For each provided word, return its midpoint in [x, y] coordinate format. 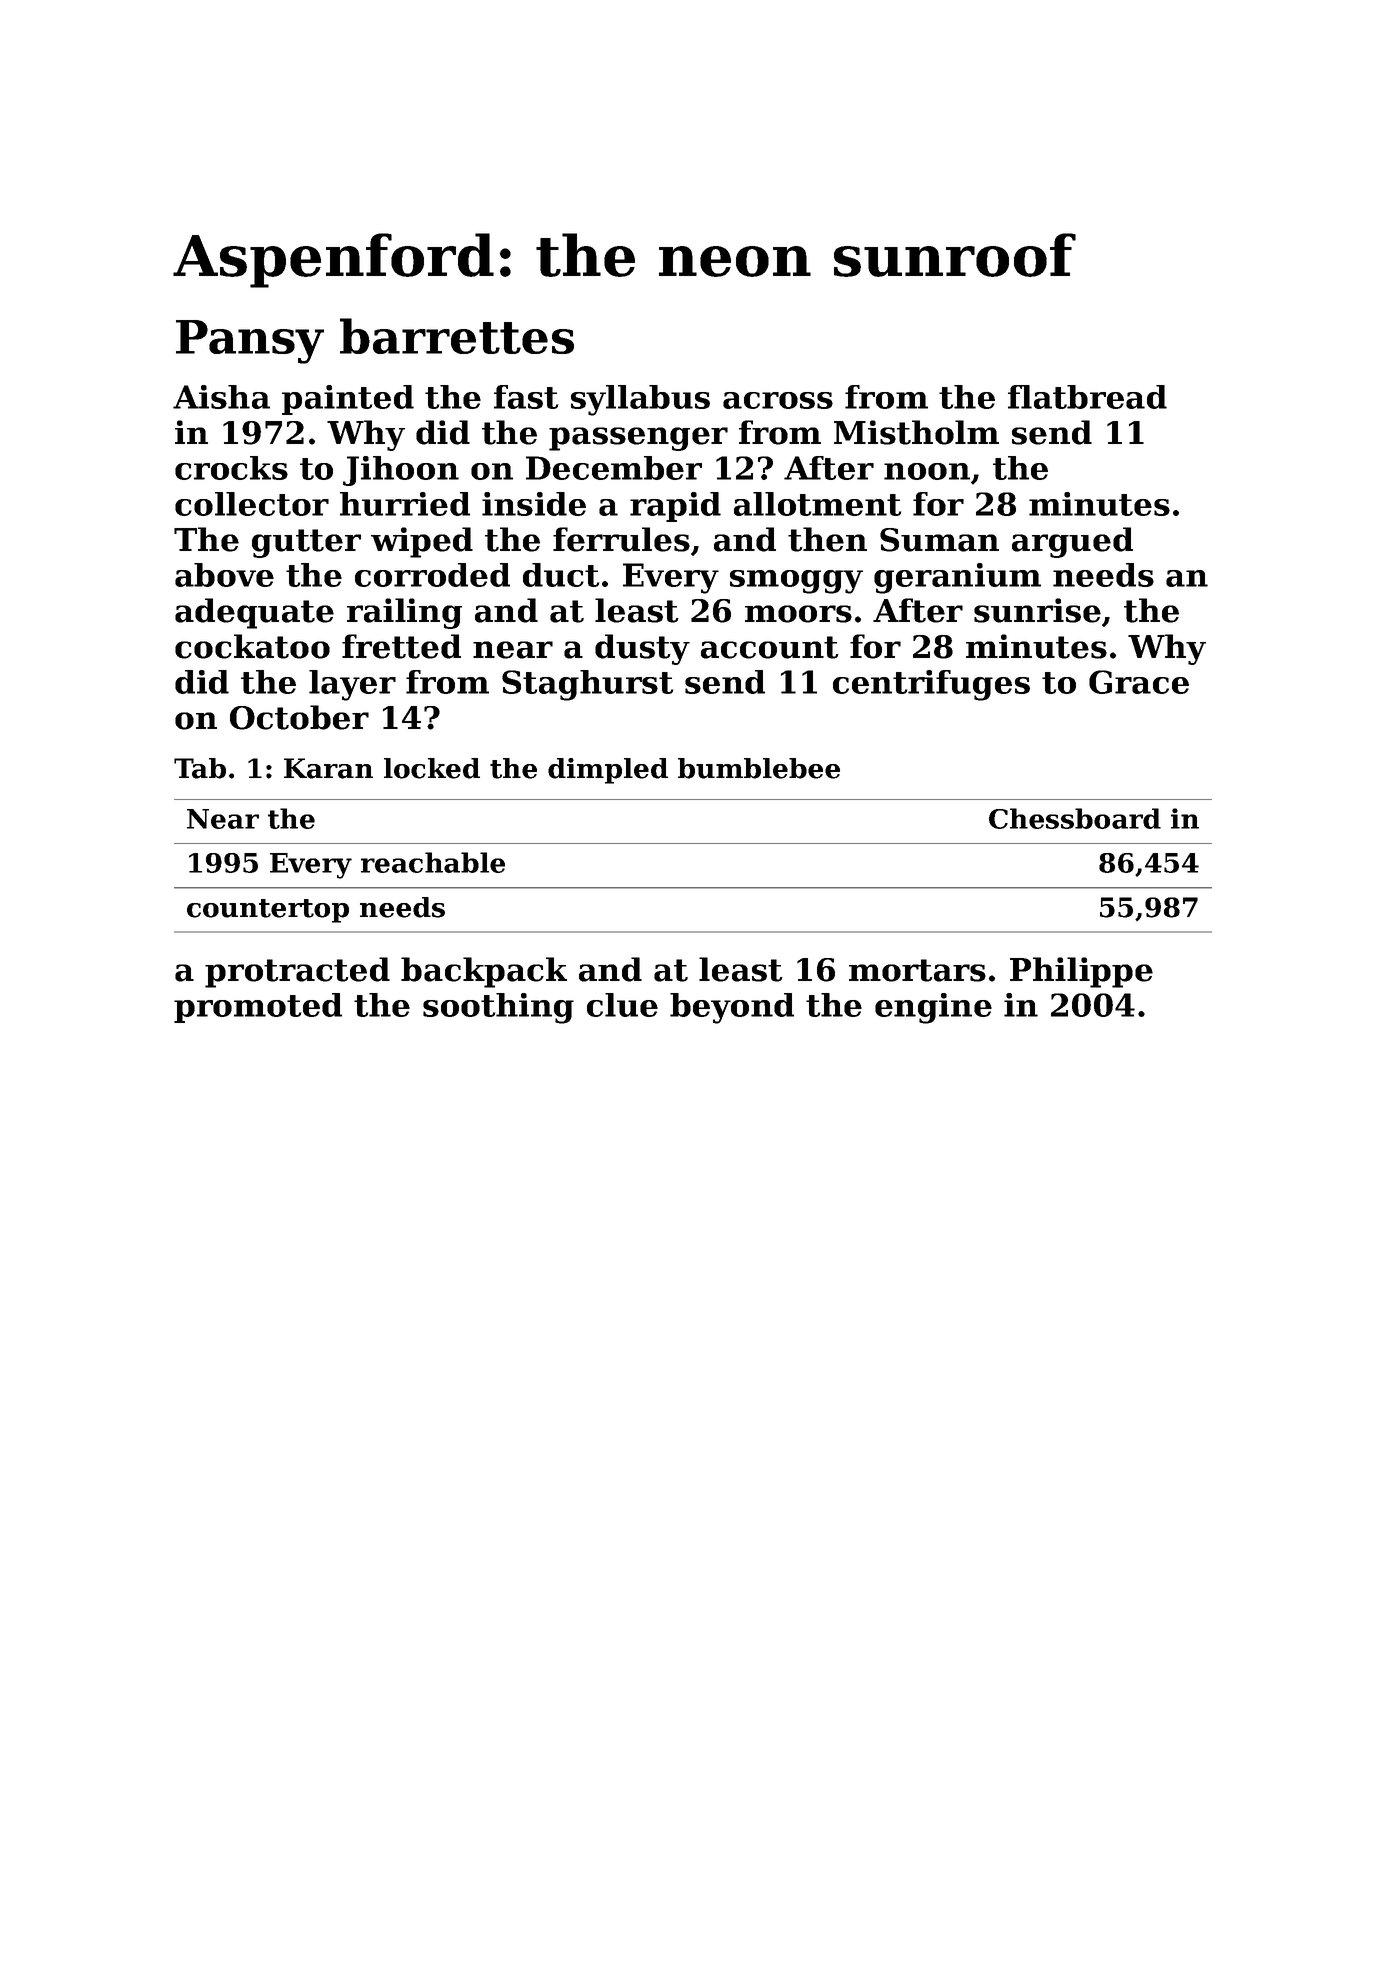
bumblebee [759, 768]
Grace [1139, 682]
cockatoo [252, 646]
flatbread [1087, 397]
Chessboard [1075, 818]
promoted [258, 1008]
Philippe [1081, 972]
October [299, 717]
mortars [917, 970]
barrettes [457, 336]
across [778, 400]
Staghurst [587, 685]
